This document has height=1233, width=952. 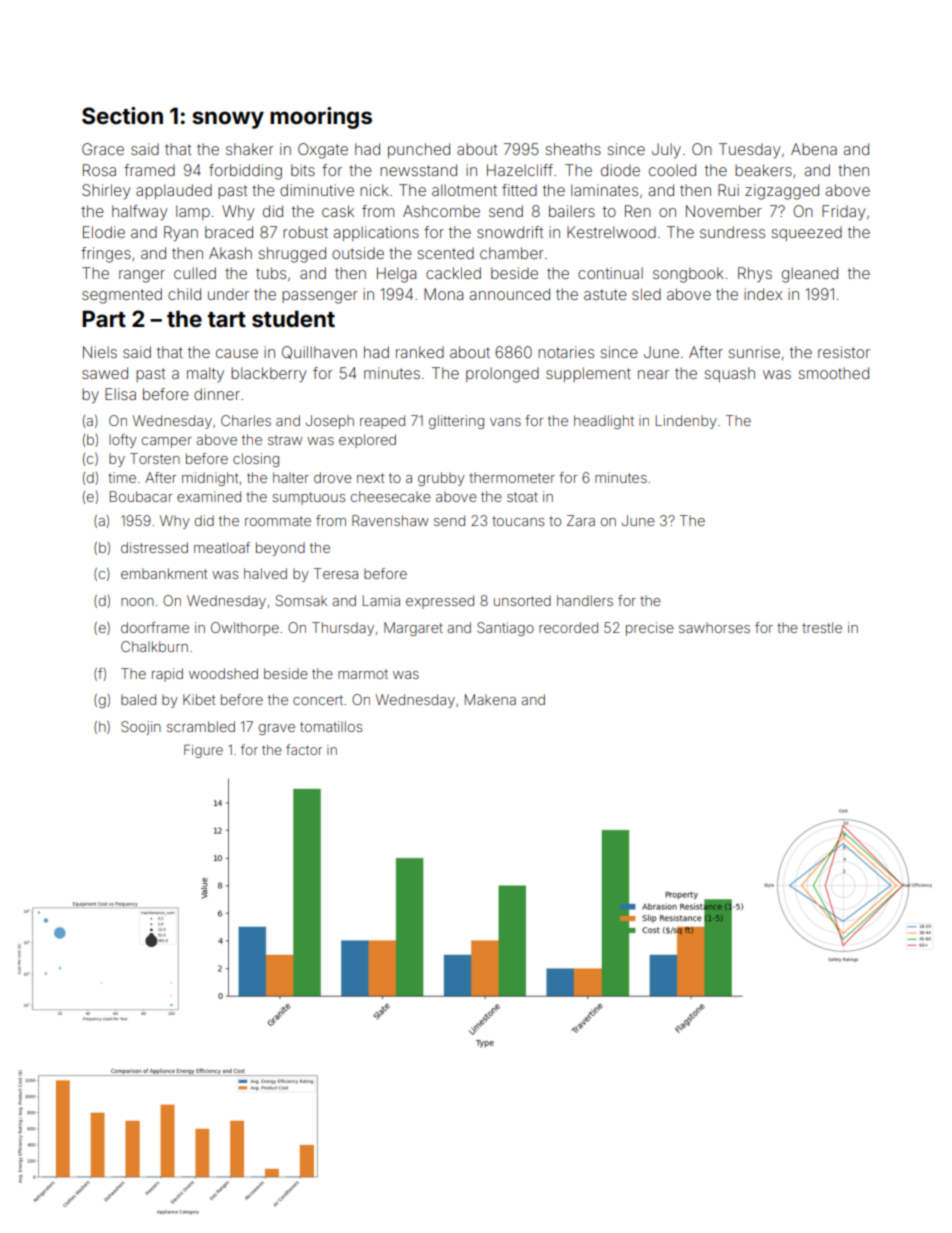 What do you see at coordinates (822, 627) in the document?
I see `trestle` at bounding box center [822, 627].
